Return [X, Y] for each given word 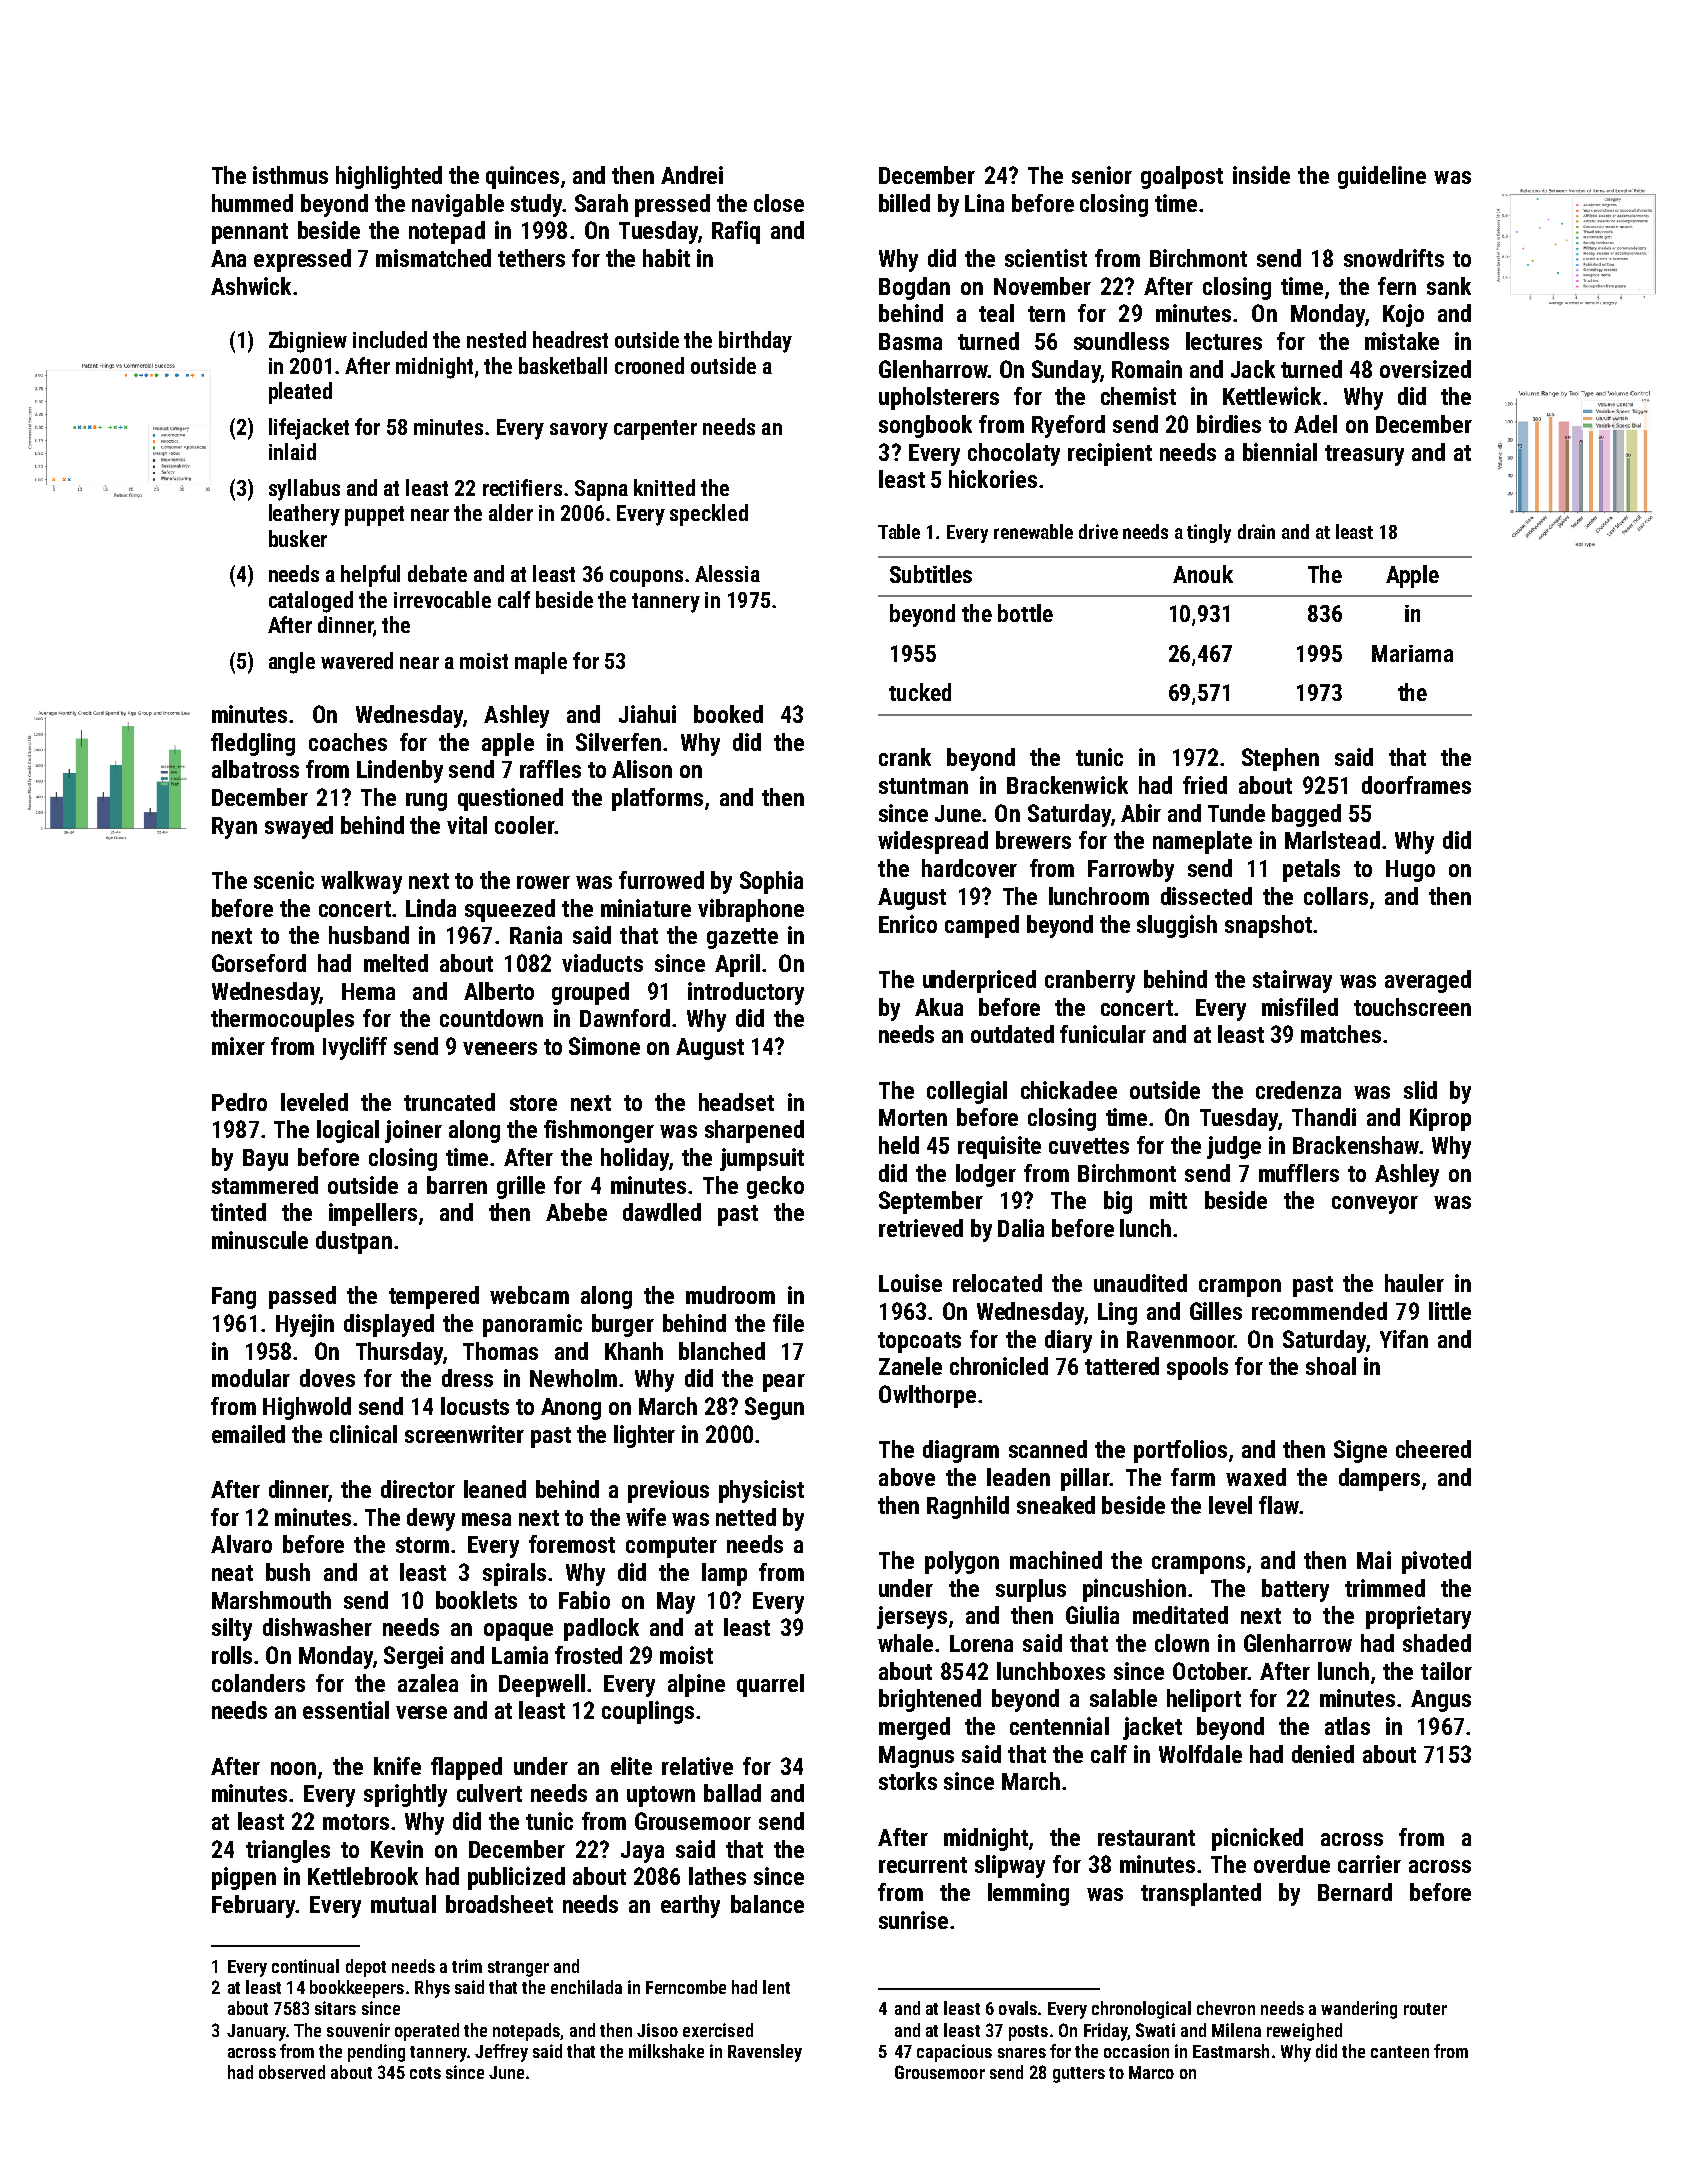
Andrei [692, 175]
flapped [466, 1768]
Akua [939, 1007]
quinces [522, 177]
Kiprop [1440, 1119]
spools [1197, 1368]
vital [467, 825]
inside [1261, 175]
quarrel [770, 1685]
